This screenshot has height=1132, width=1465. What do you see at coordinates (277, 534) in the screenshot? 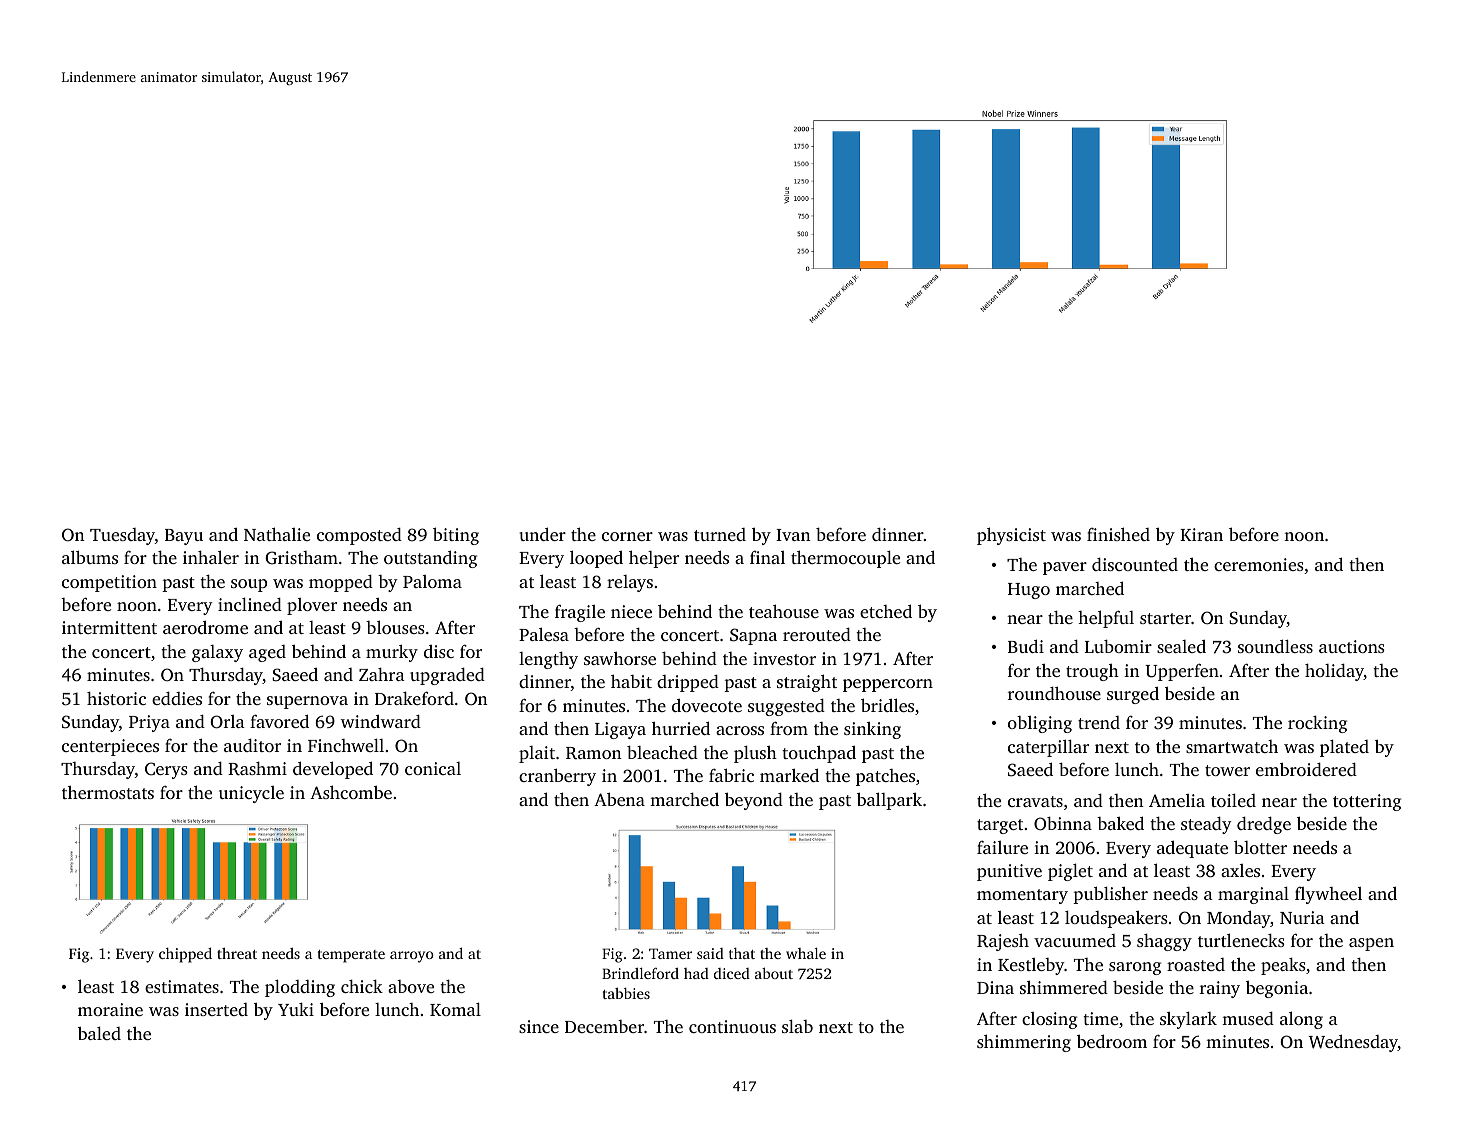
I see `Nathalie` at bounding box center [277, 534].
